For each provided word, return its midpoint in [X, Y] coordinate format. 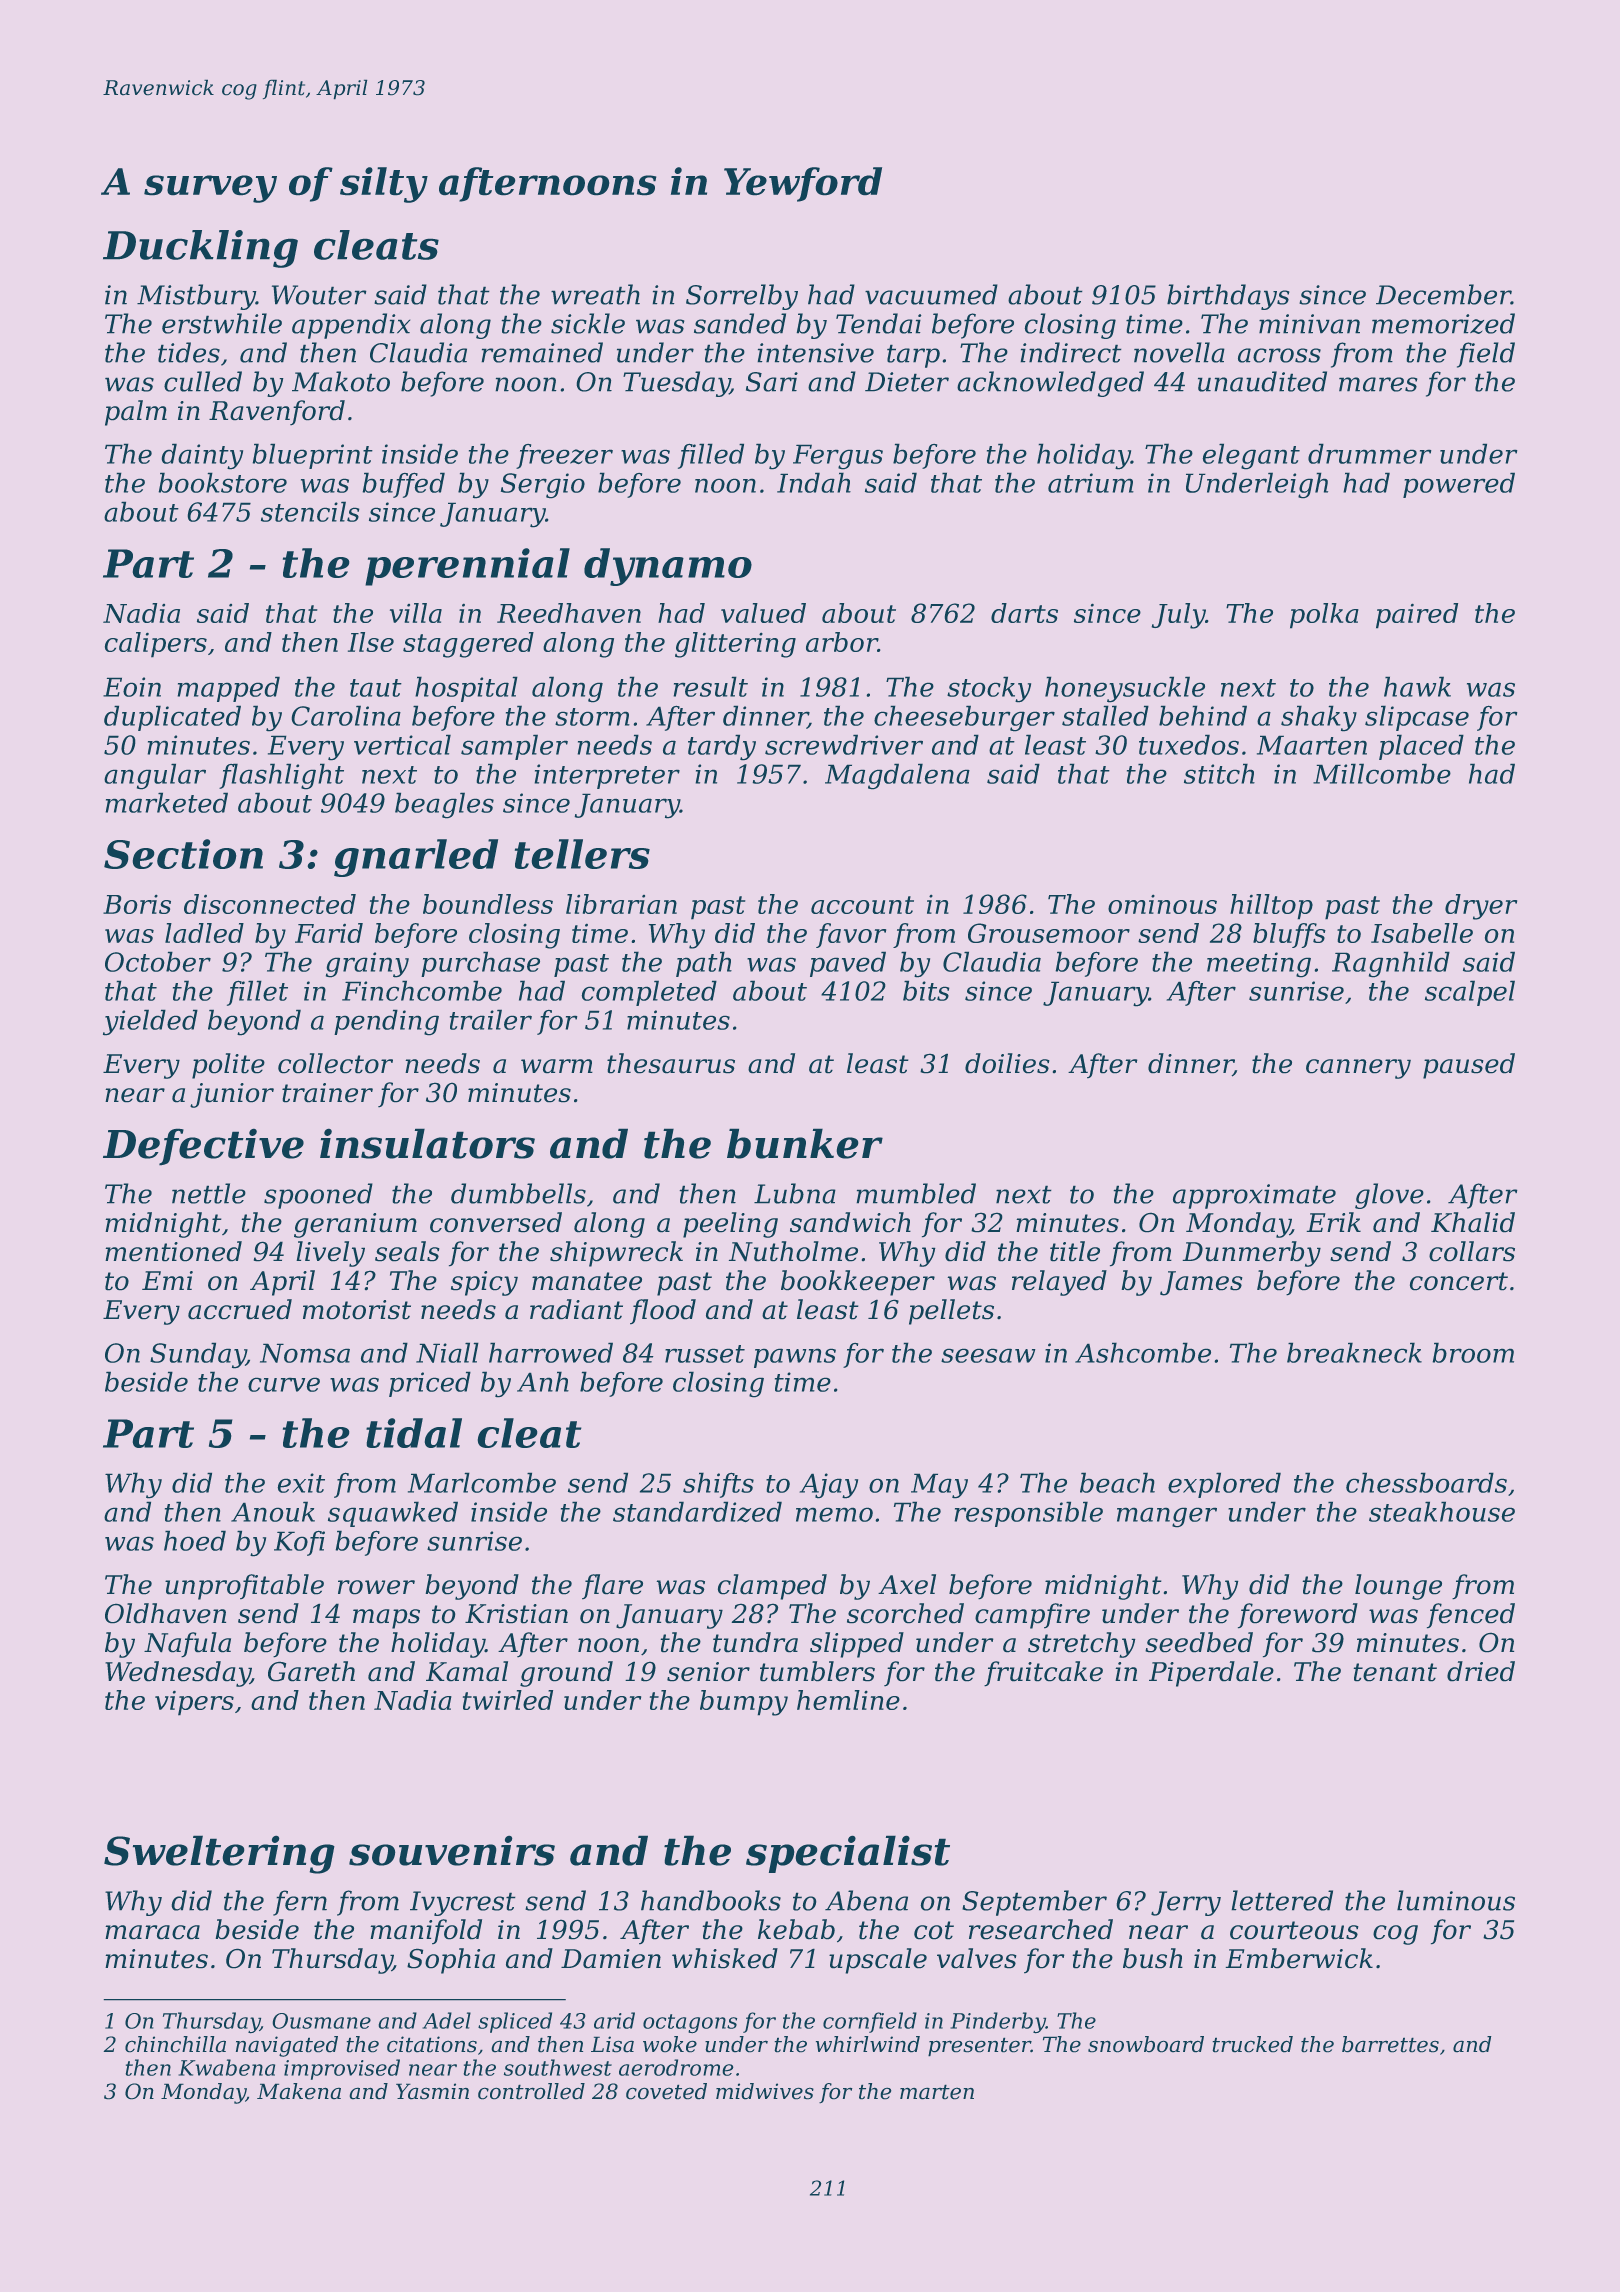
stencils [310, 511]
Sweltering [219, 1854]
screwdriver [844, 744]
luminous [1456, 1900]
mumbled [916, 1193]
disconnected [270, 904]
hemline [848, 1700]
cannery [1358, 1069]
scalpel [1470, 993]
